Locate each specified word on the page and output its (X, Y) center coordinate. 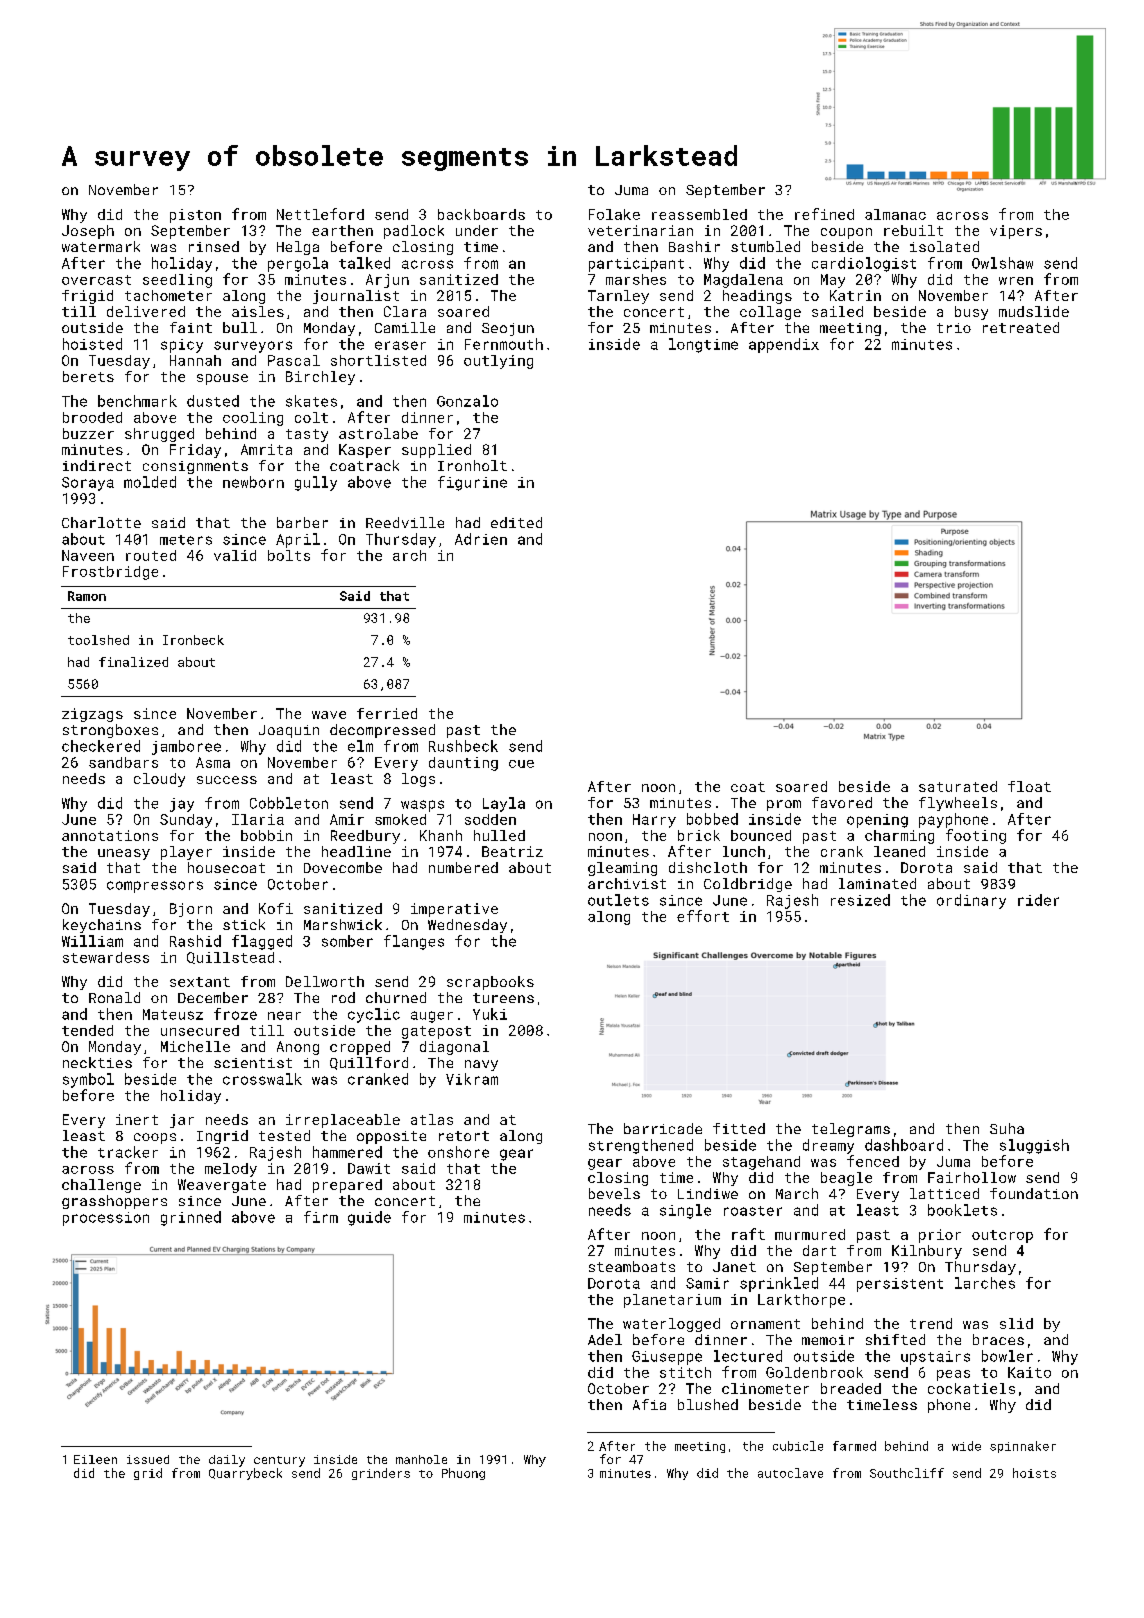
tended (87, 1030)
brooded (92, 417)
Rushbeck (463, 746)
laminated (877, 883)
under (477, 230)
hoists (1034, 1473)
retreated (1021, 327)
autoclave (790, 1473)
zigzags (92, 715)
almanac (895, 214)
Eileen (95, 1459)
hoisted (92, 344)
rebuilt (913, 230)
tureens (503, 998)
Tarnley (618, 297)
